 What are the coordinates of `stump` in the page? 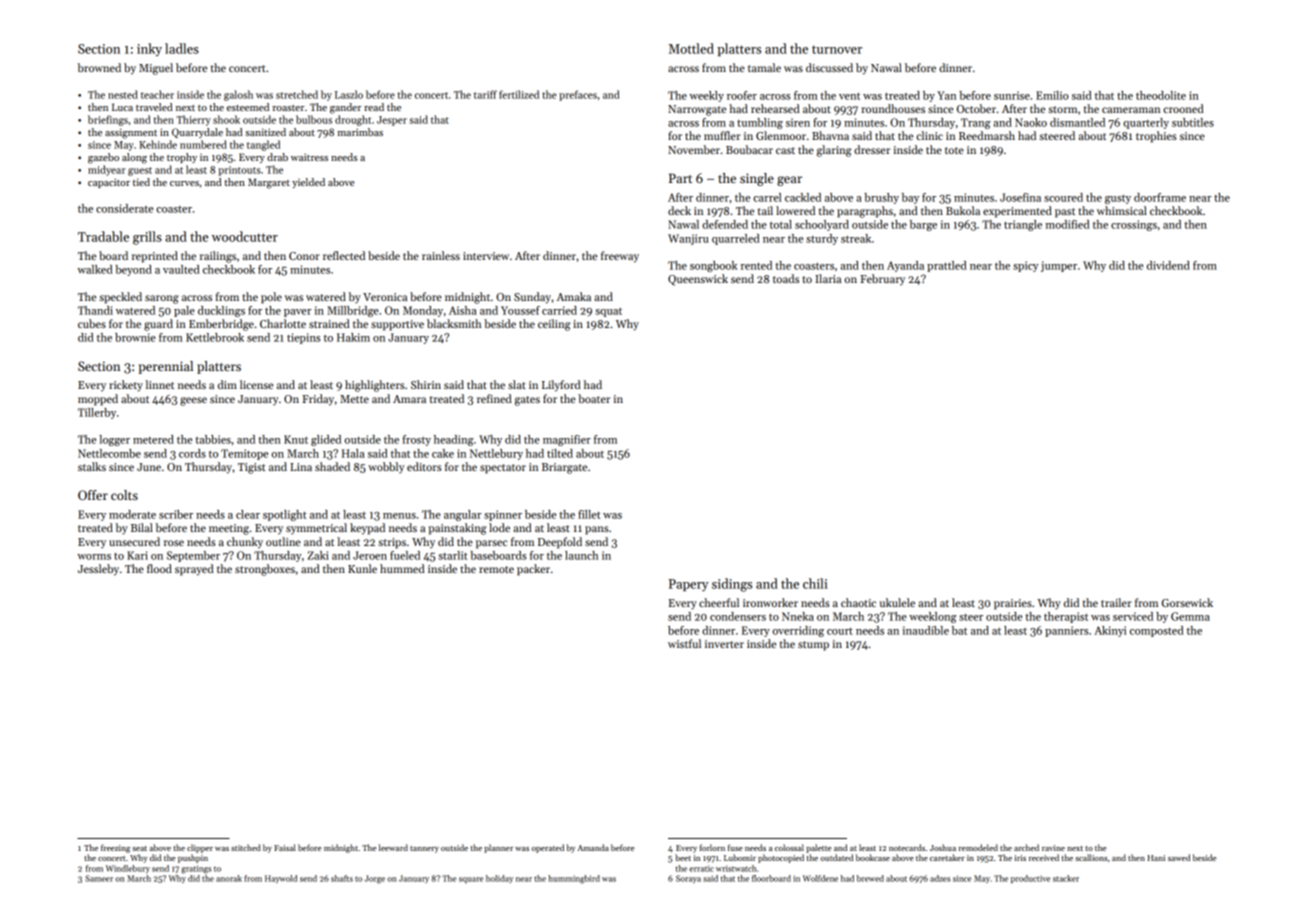 It's located at (813, 646).
